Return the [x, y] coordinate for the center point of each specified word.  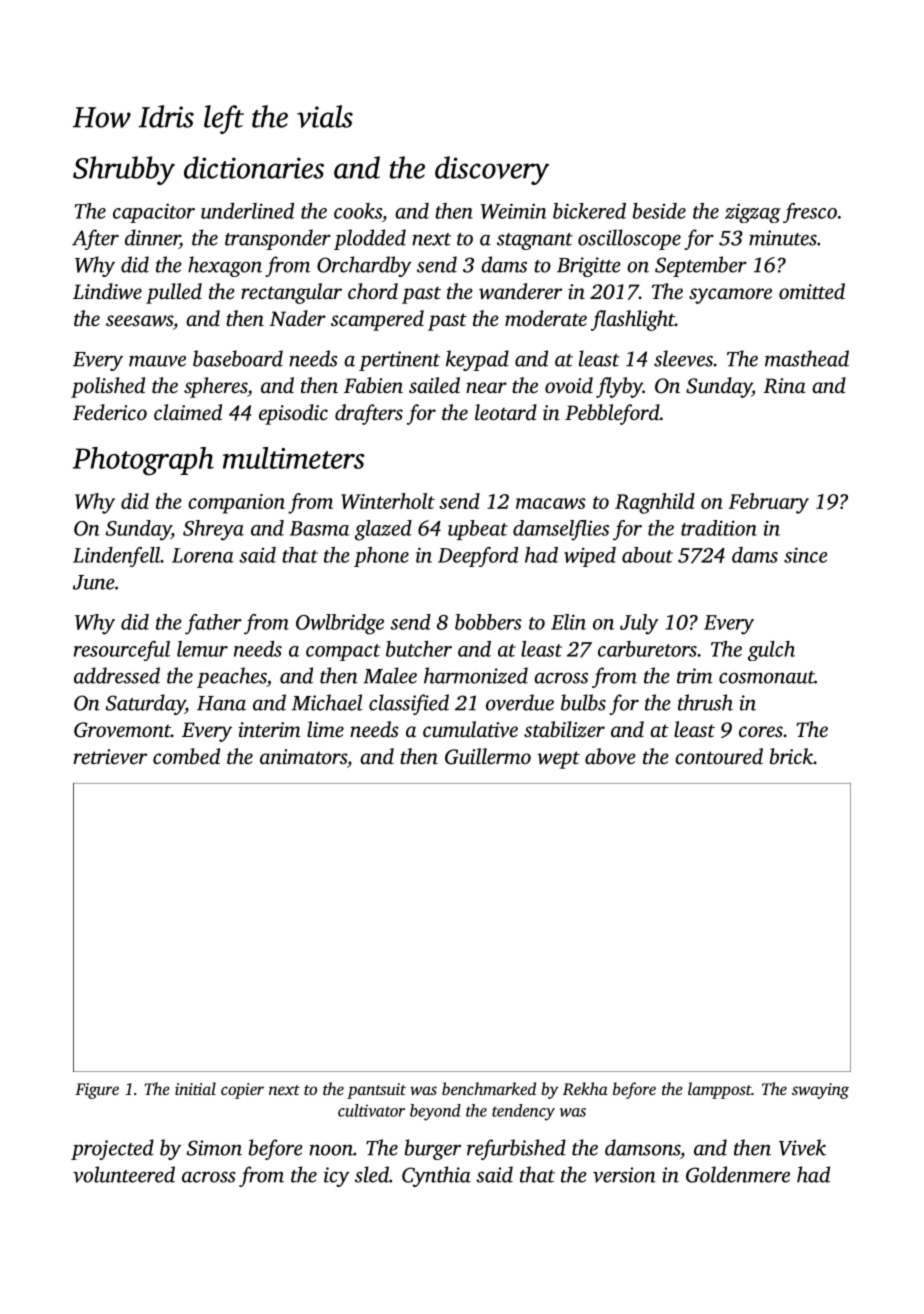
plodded [370, 239]
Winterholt [388, 501]
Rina [784, 386]
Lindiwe [107, 291]
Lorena [203, 555]
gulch [771, 651]
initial [195, 1088]
